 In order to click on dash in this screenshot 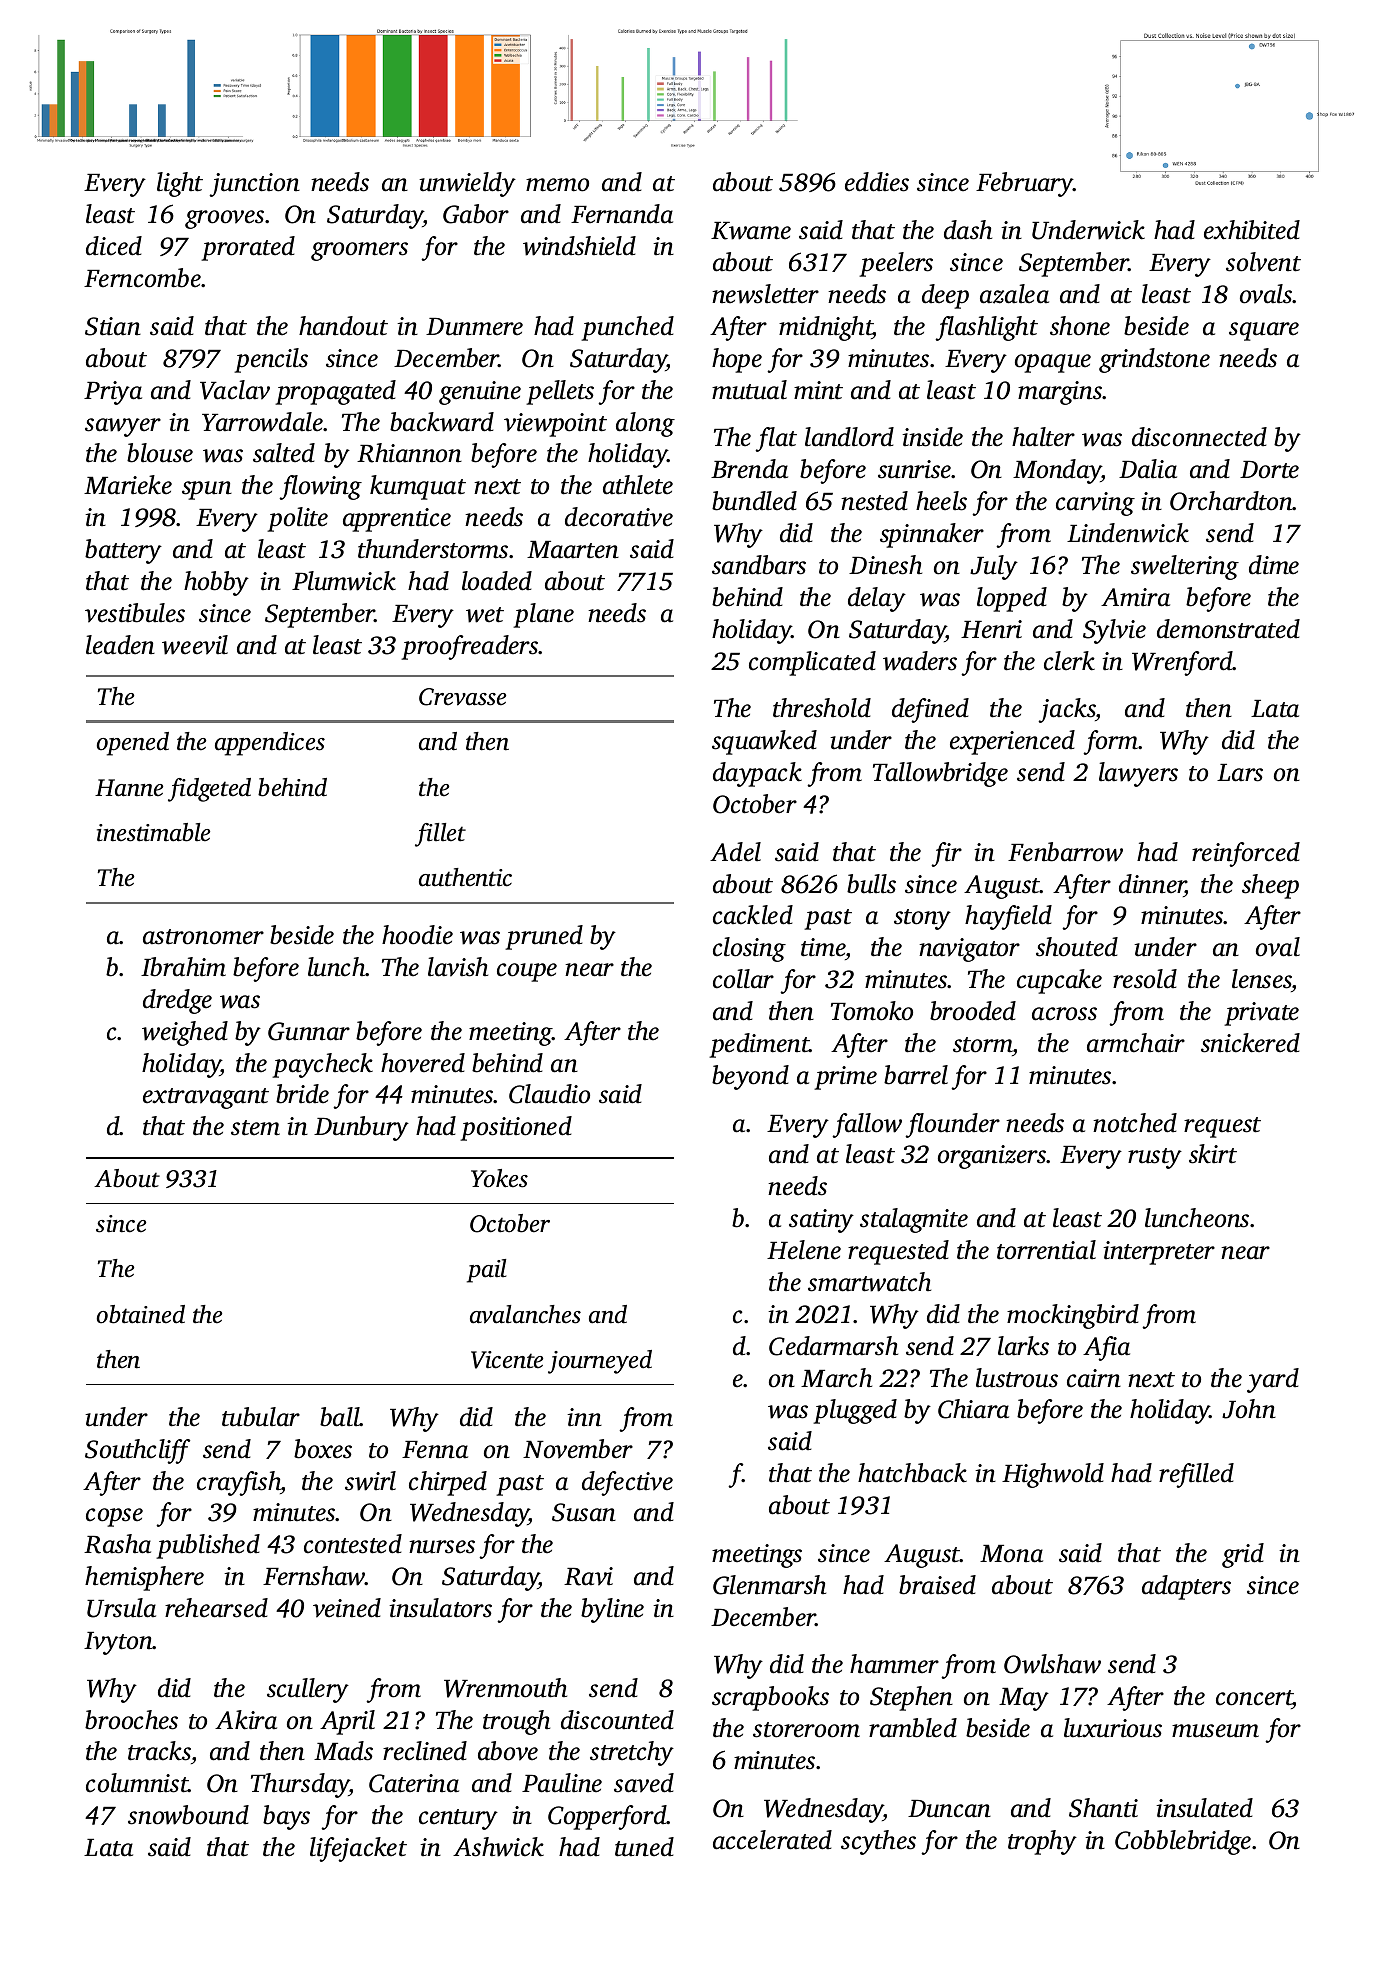, I will do `click(968, 230)`.
